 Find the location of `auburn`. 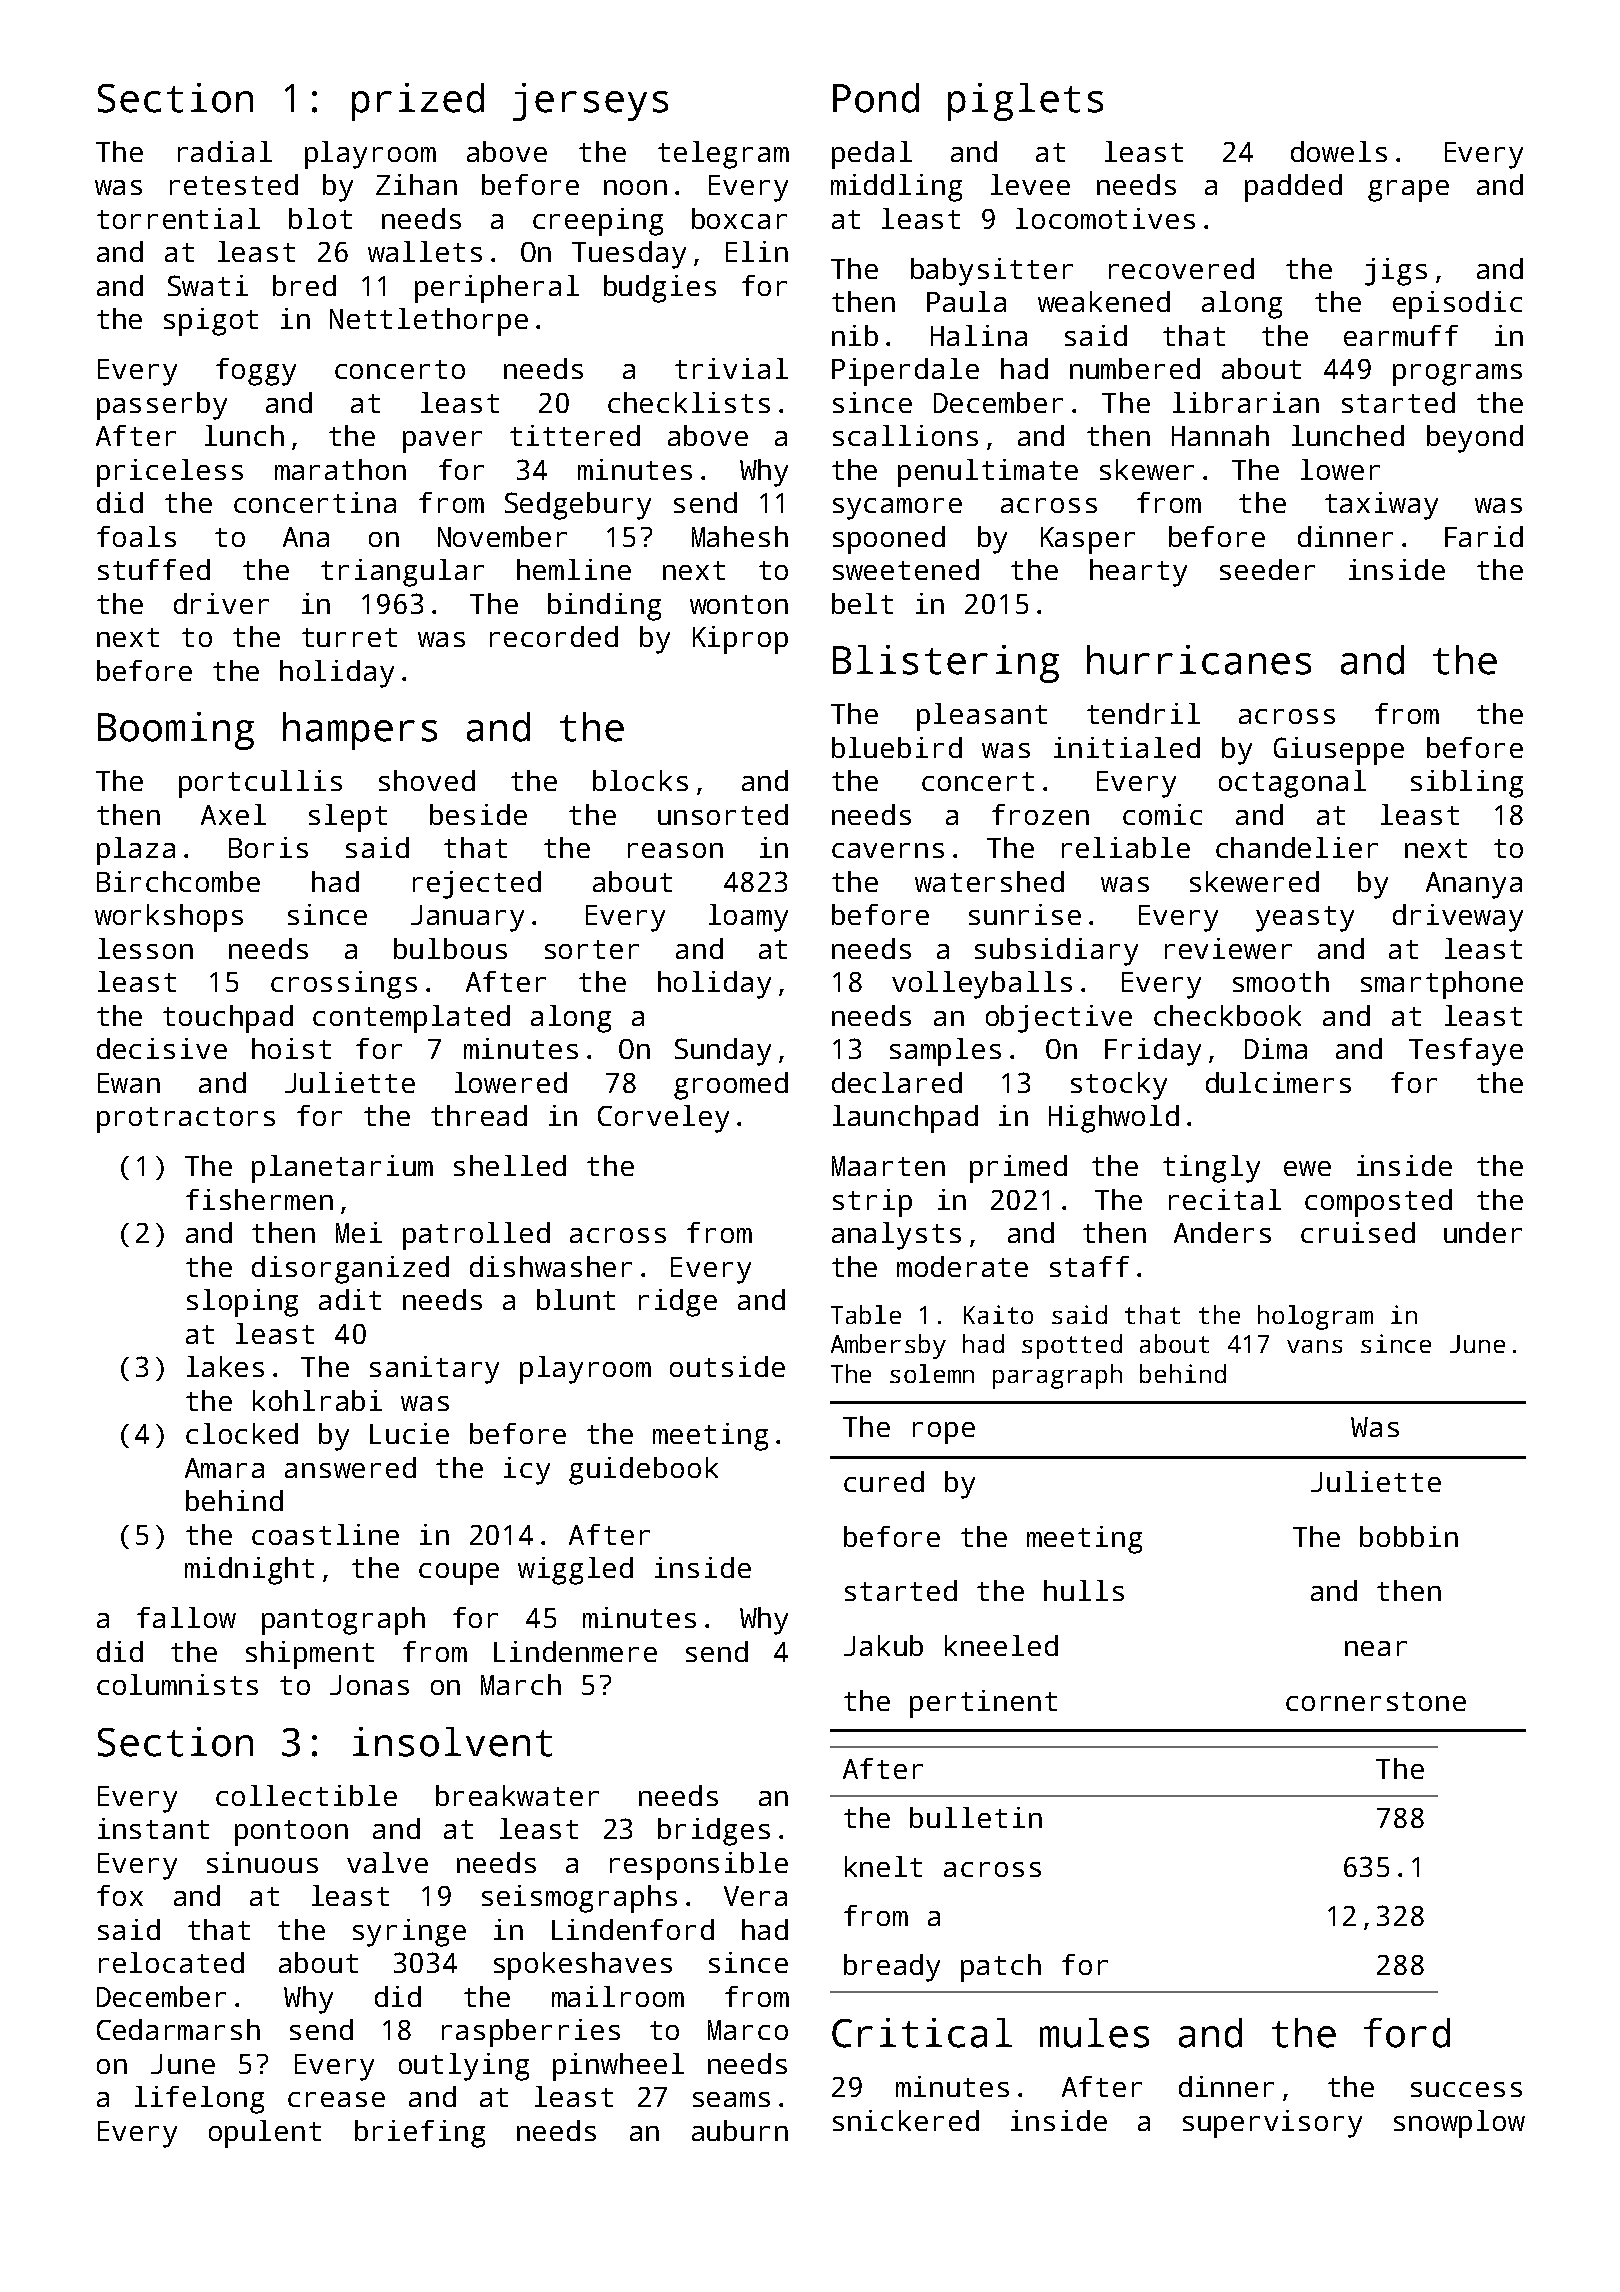

auburn is located at coordinates (740, 2130).
